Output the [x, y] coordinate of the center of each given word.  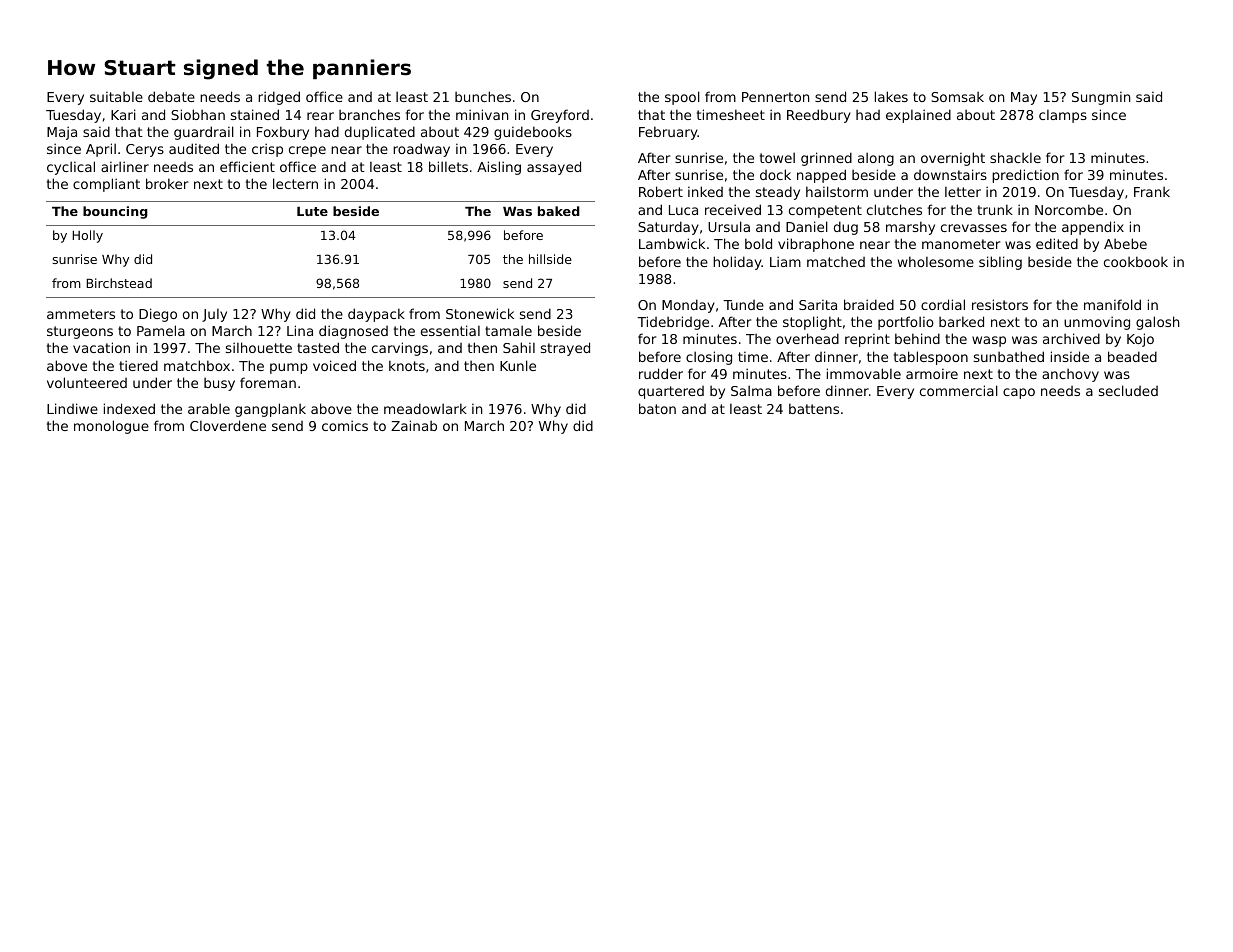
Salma [751, 390]
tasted [318, 347]
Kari [123, 114]
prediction [1025, 176]
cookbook [1136, 261]
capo [1019, 393]
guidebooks [533, 133]
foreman [268, 382]
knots [407, 365]
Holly [87, 236]
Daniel [807, 226]
